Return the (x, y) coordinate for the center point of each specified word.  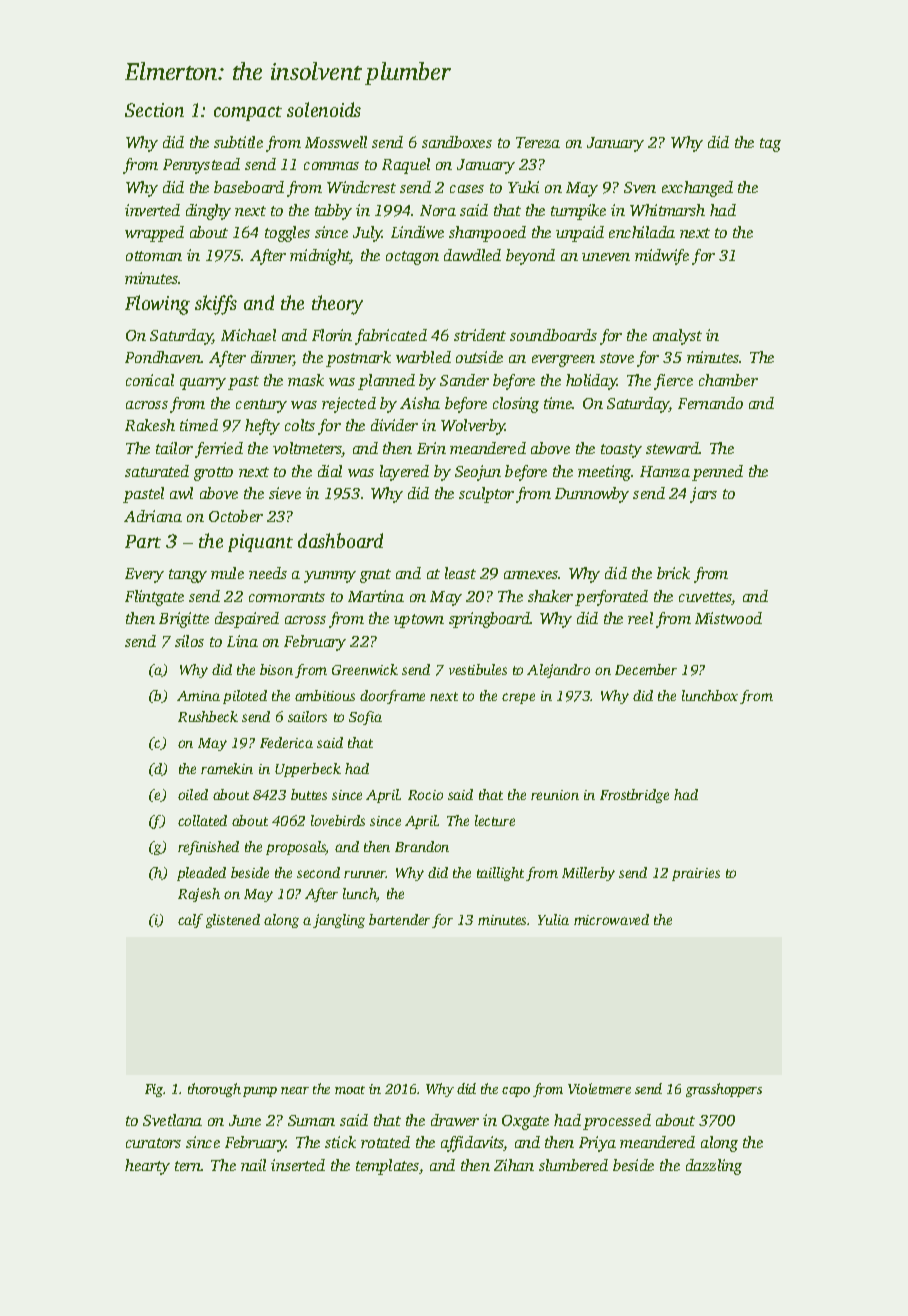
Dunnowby (592, 495)
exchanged (697, 189)
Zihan (514, 1165)
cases (467, 189)
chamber (728, 380)
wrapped (154, 234)
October (236, 516)
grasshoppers (724, 1090)
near (295, 1090)
